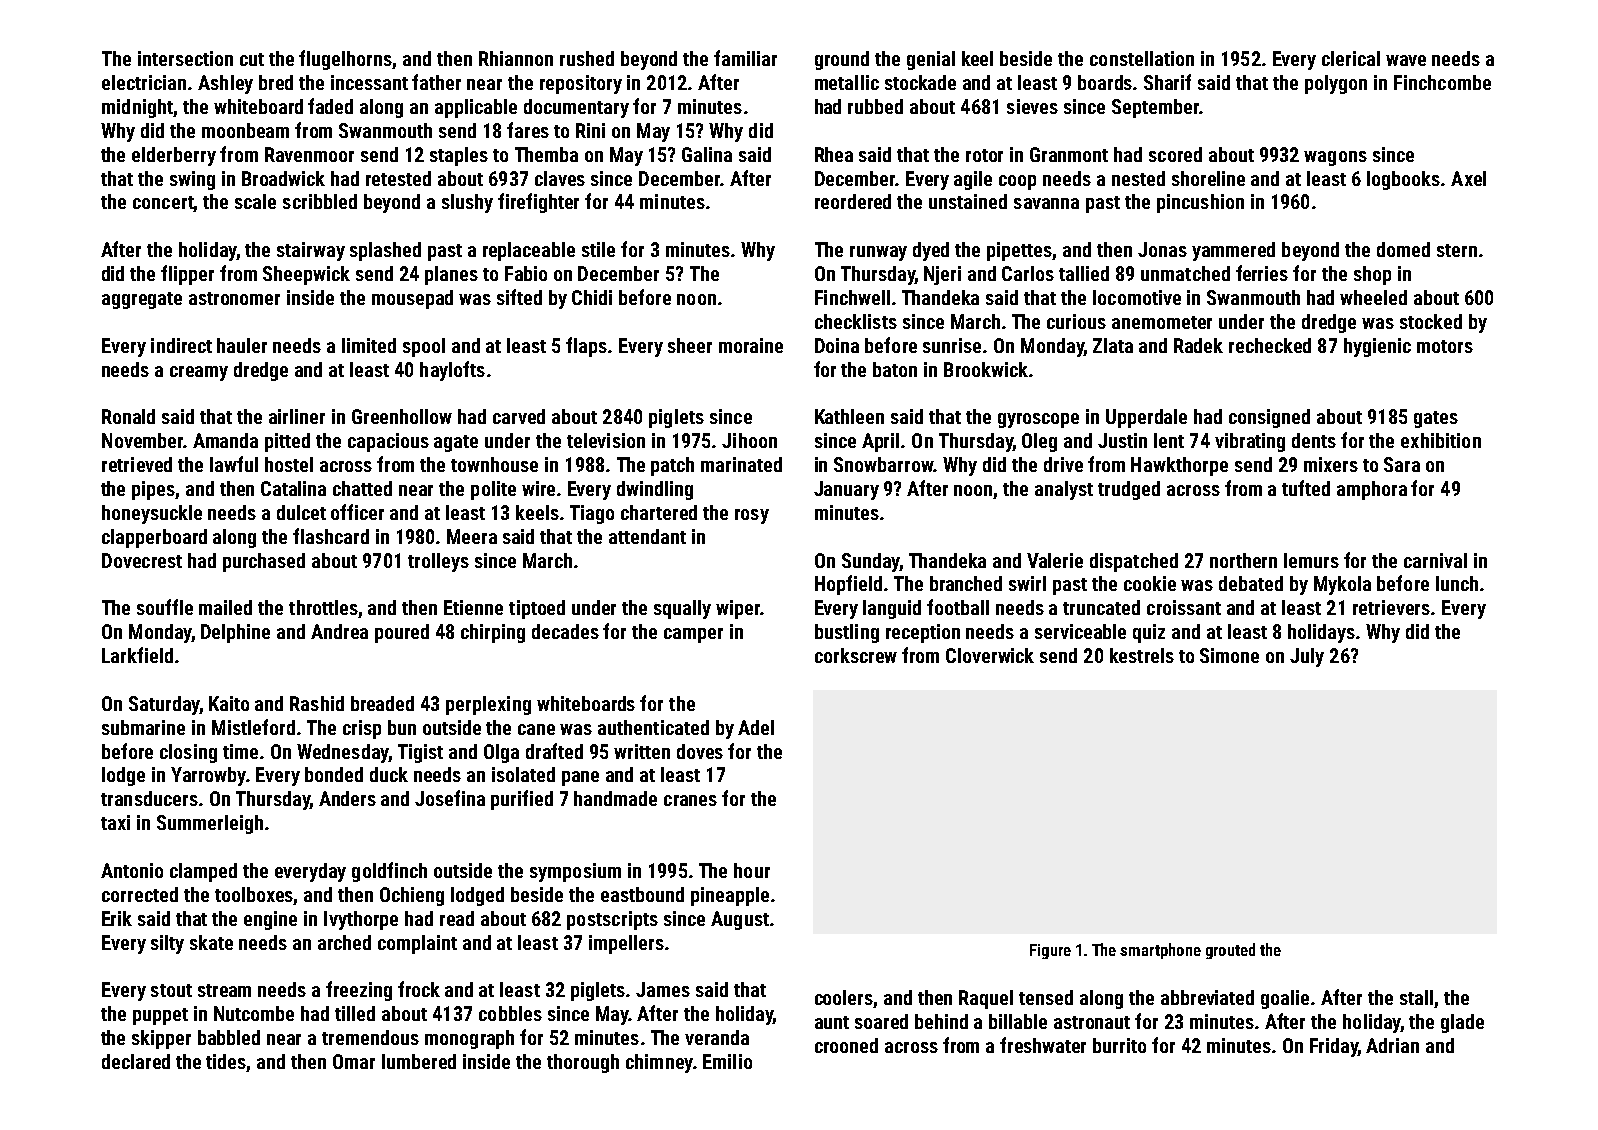 This screenshot has height=1130, width=1598. I want to click on stall, so click(1416, 997).
